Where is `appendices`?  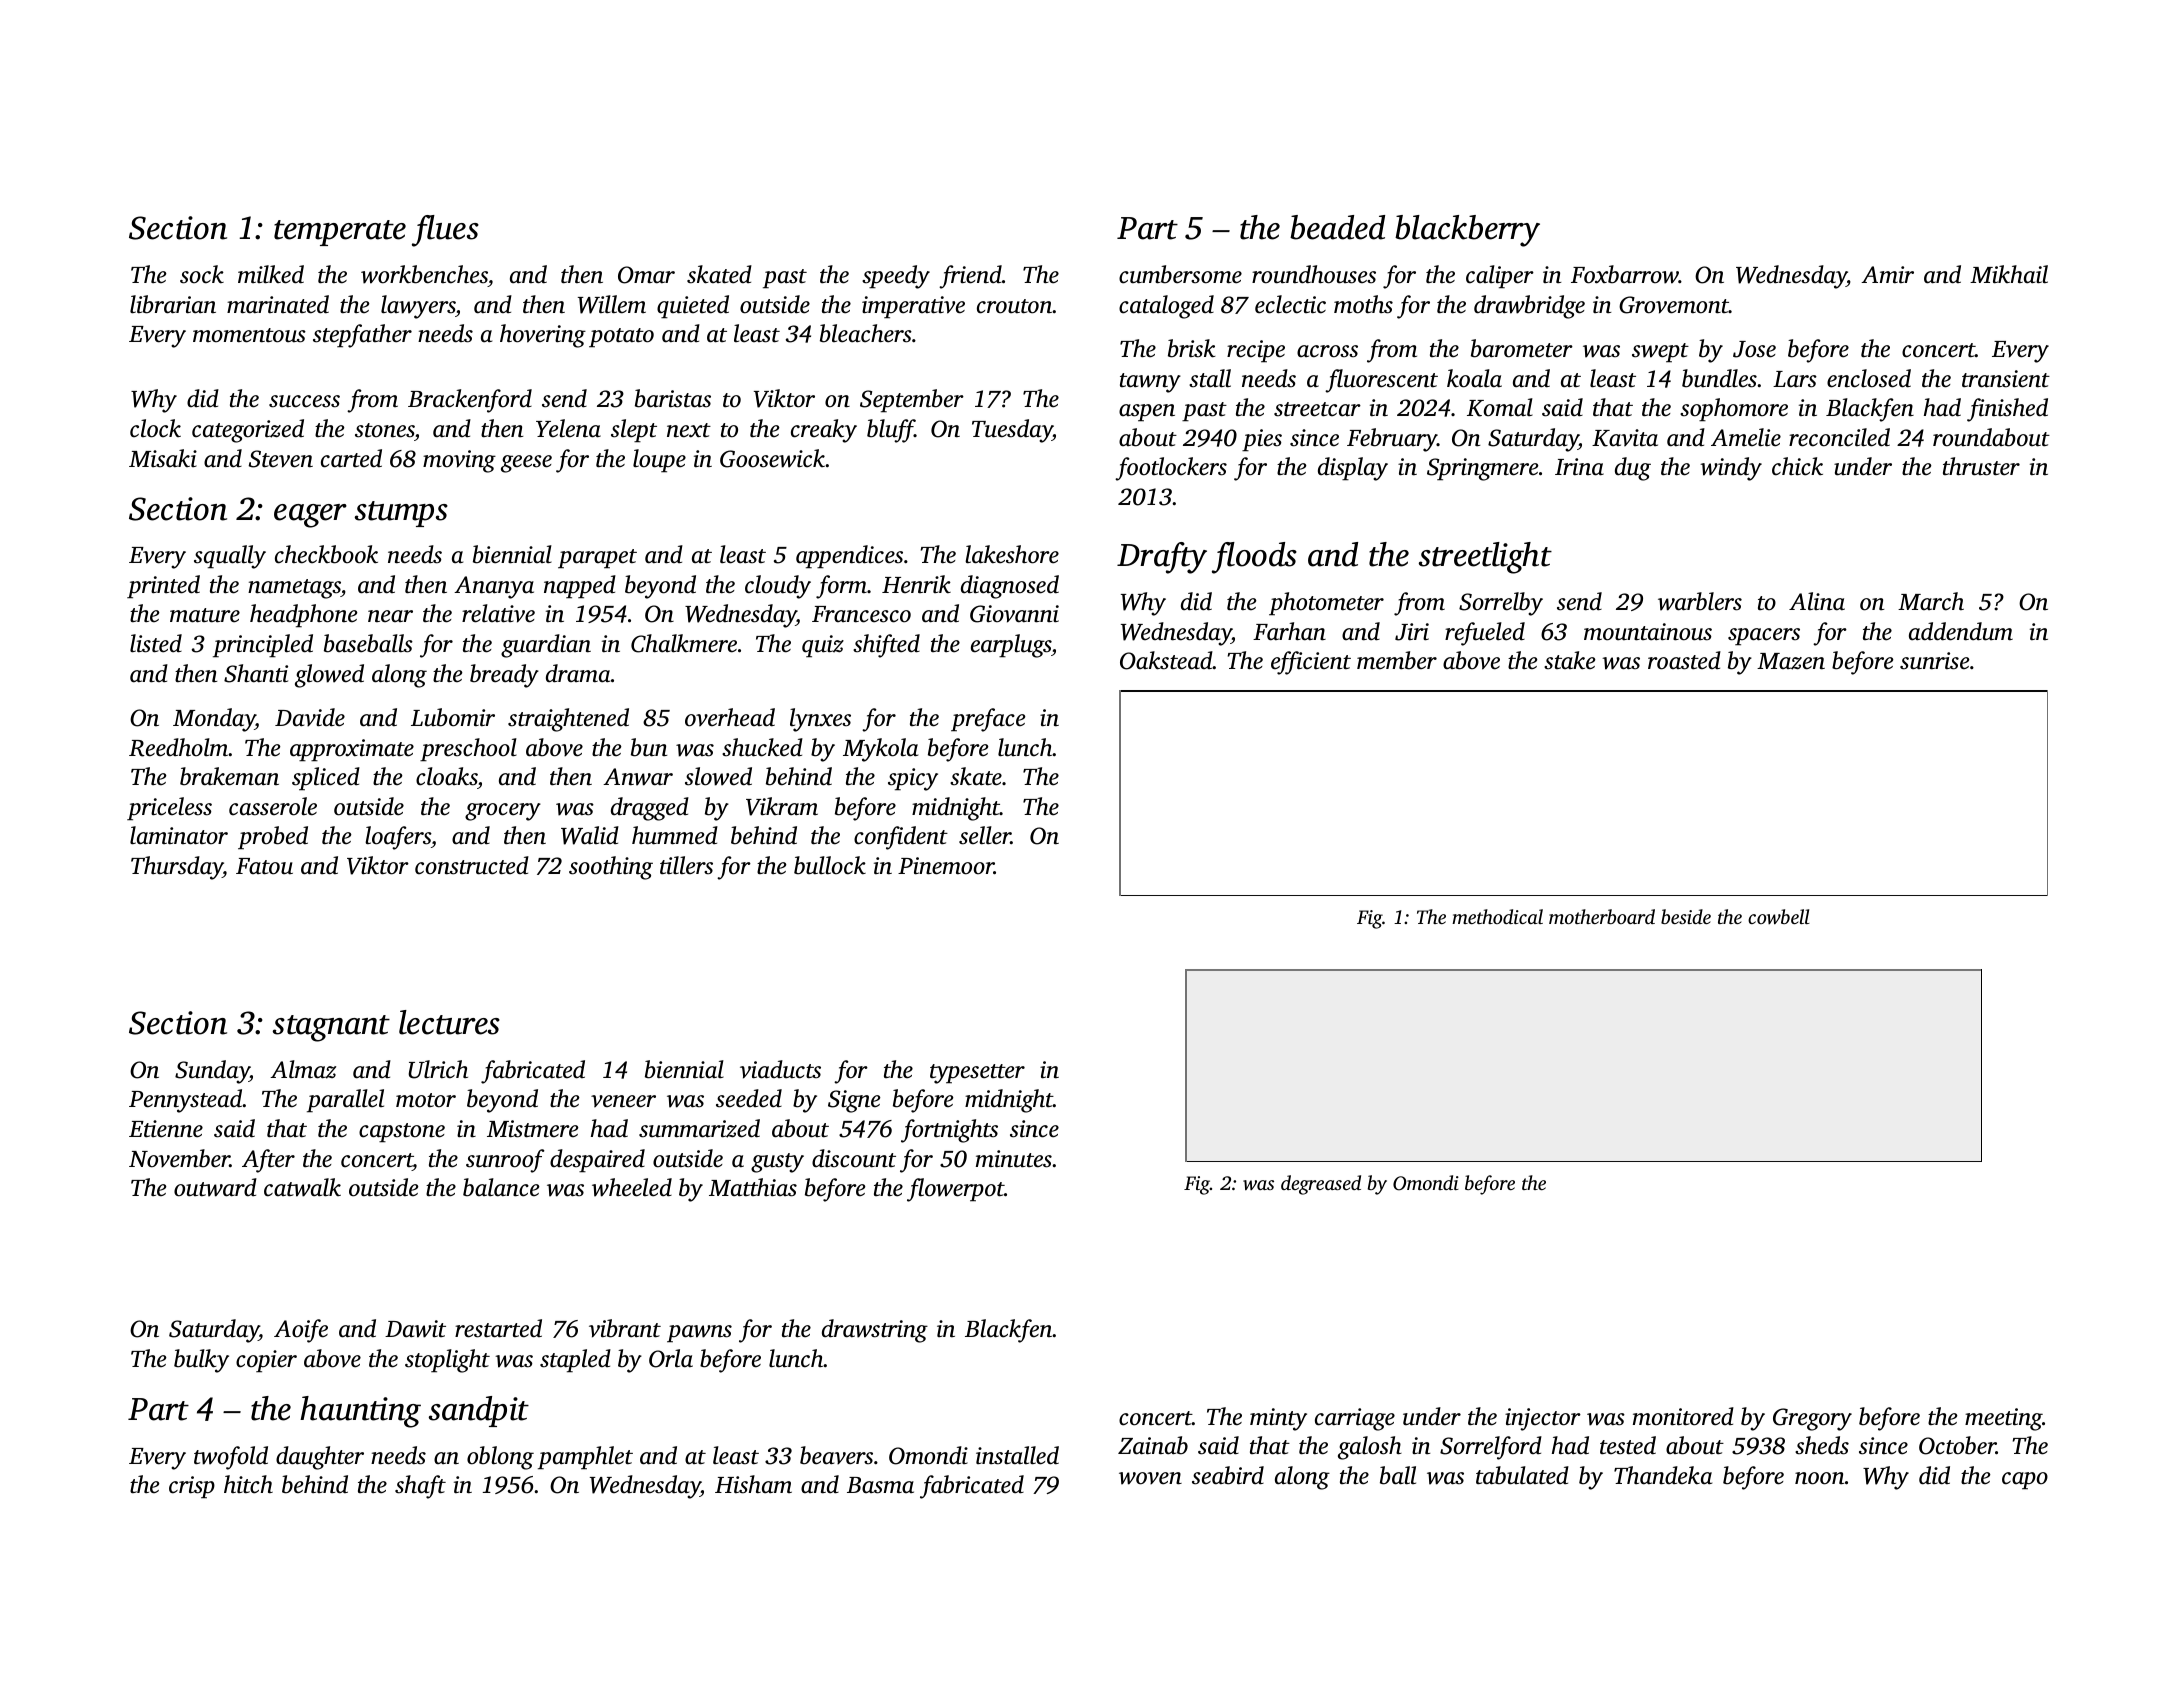 appendices is located at coordinates (849, 557).
